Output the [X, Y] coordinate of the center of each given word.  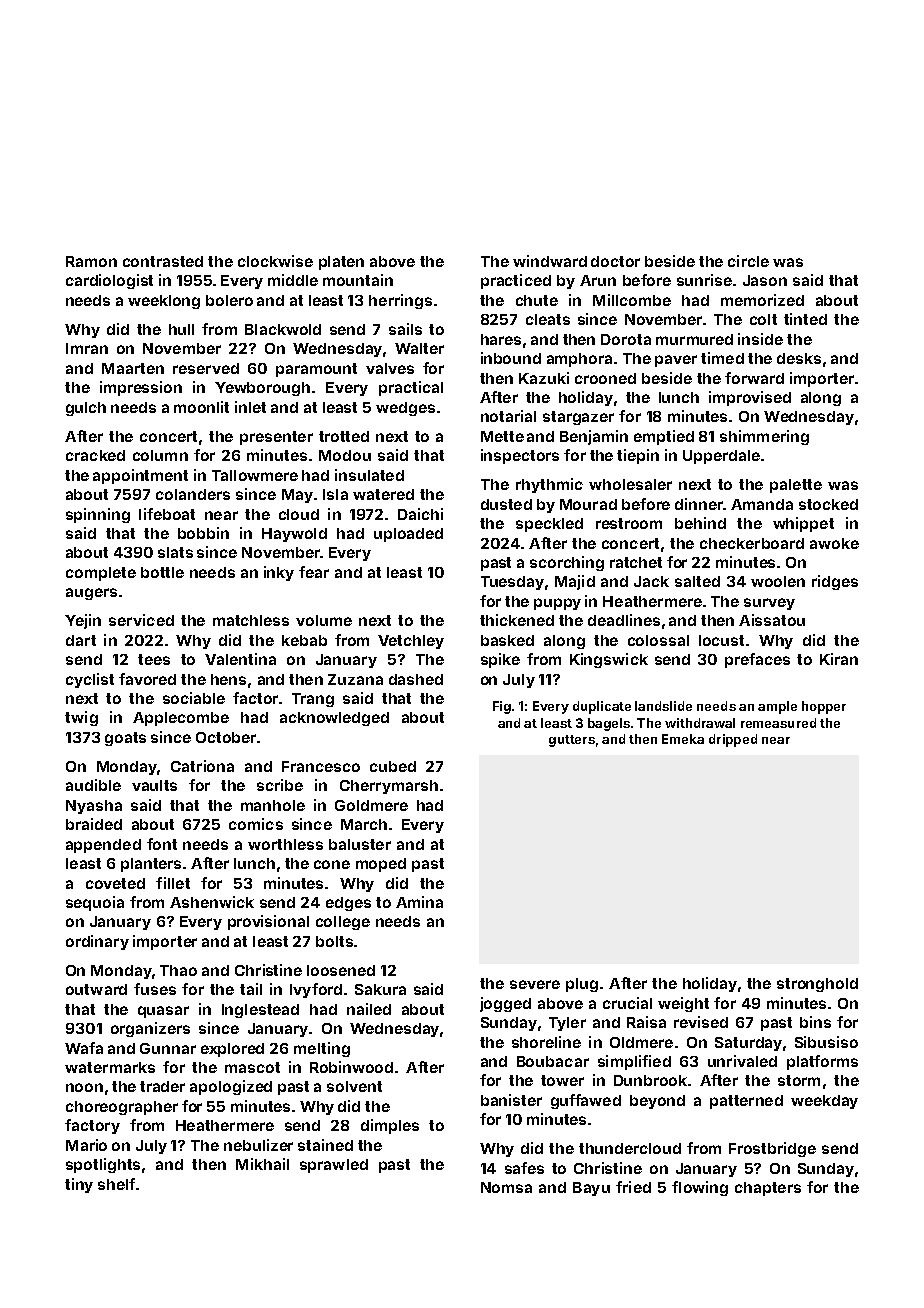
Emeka [683, 739]
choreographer [122, 1108]
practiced [516, 281]
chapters [768, 1189]
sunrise [704, 280]
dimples [390, 1126]
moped [381, 865]
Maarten [133, 368]
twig [81, 718]
